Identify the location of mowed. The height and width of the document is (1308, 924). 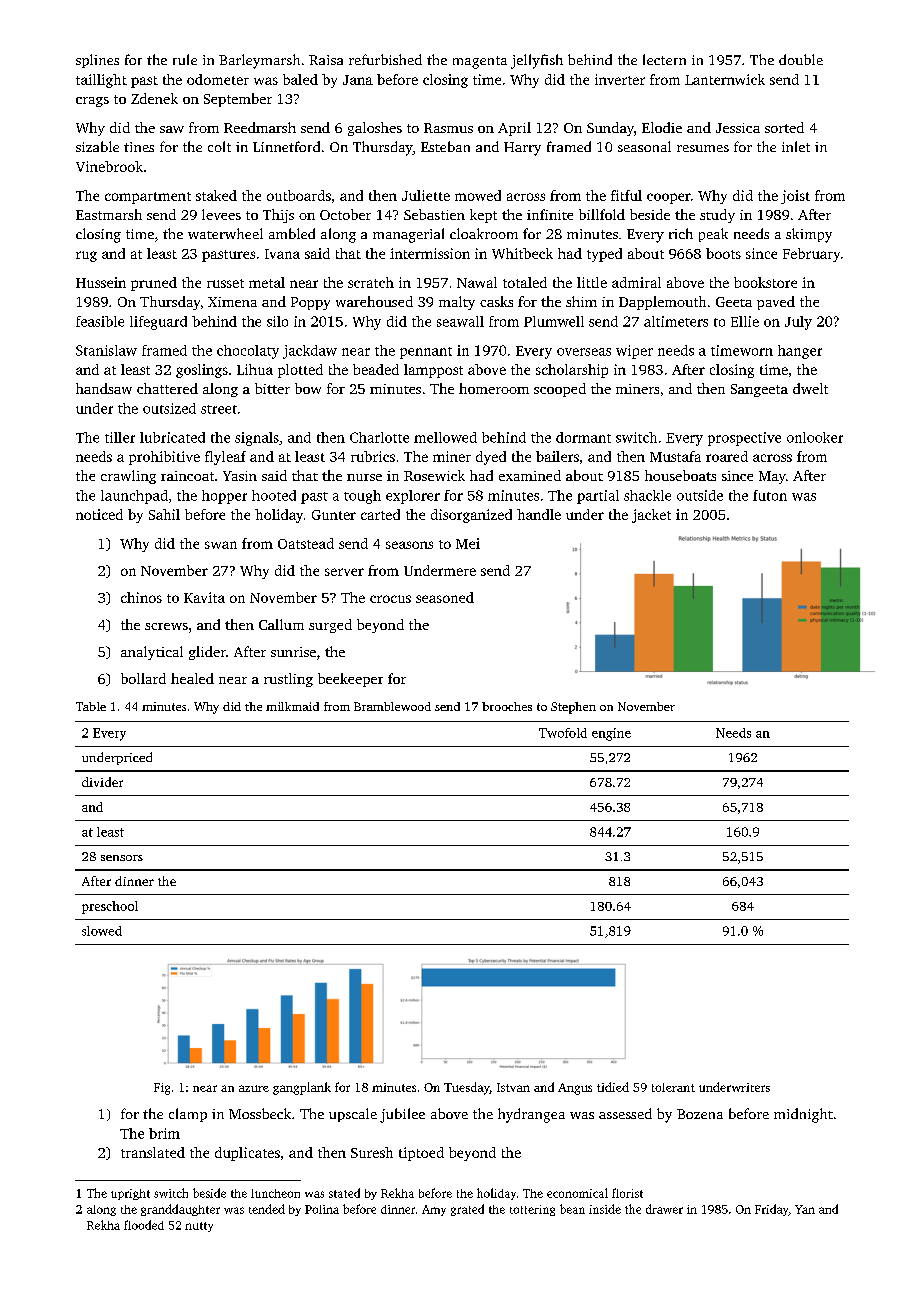
(478, 195).
